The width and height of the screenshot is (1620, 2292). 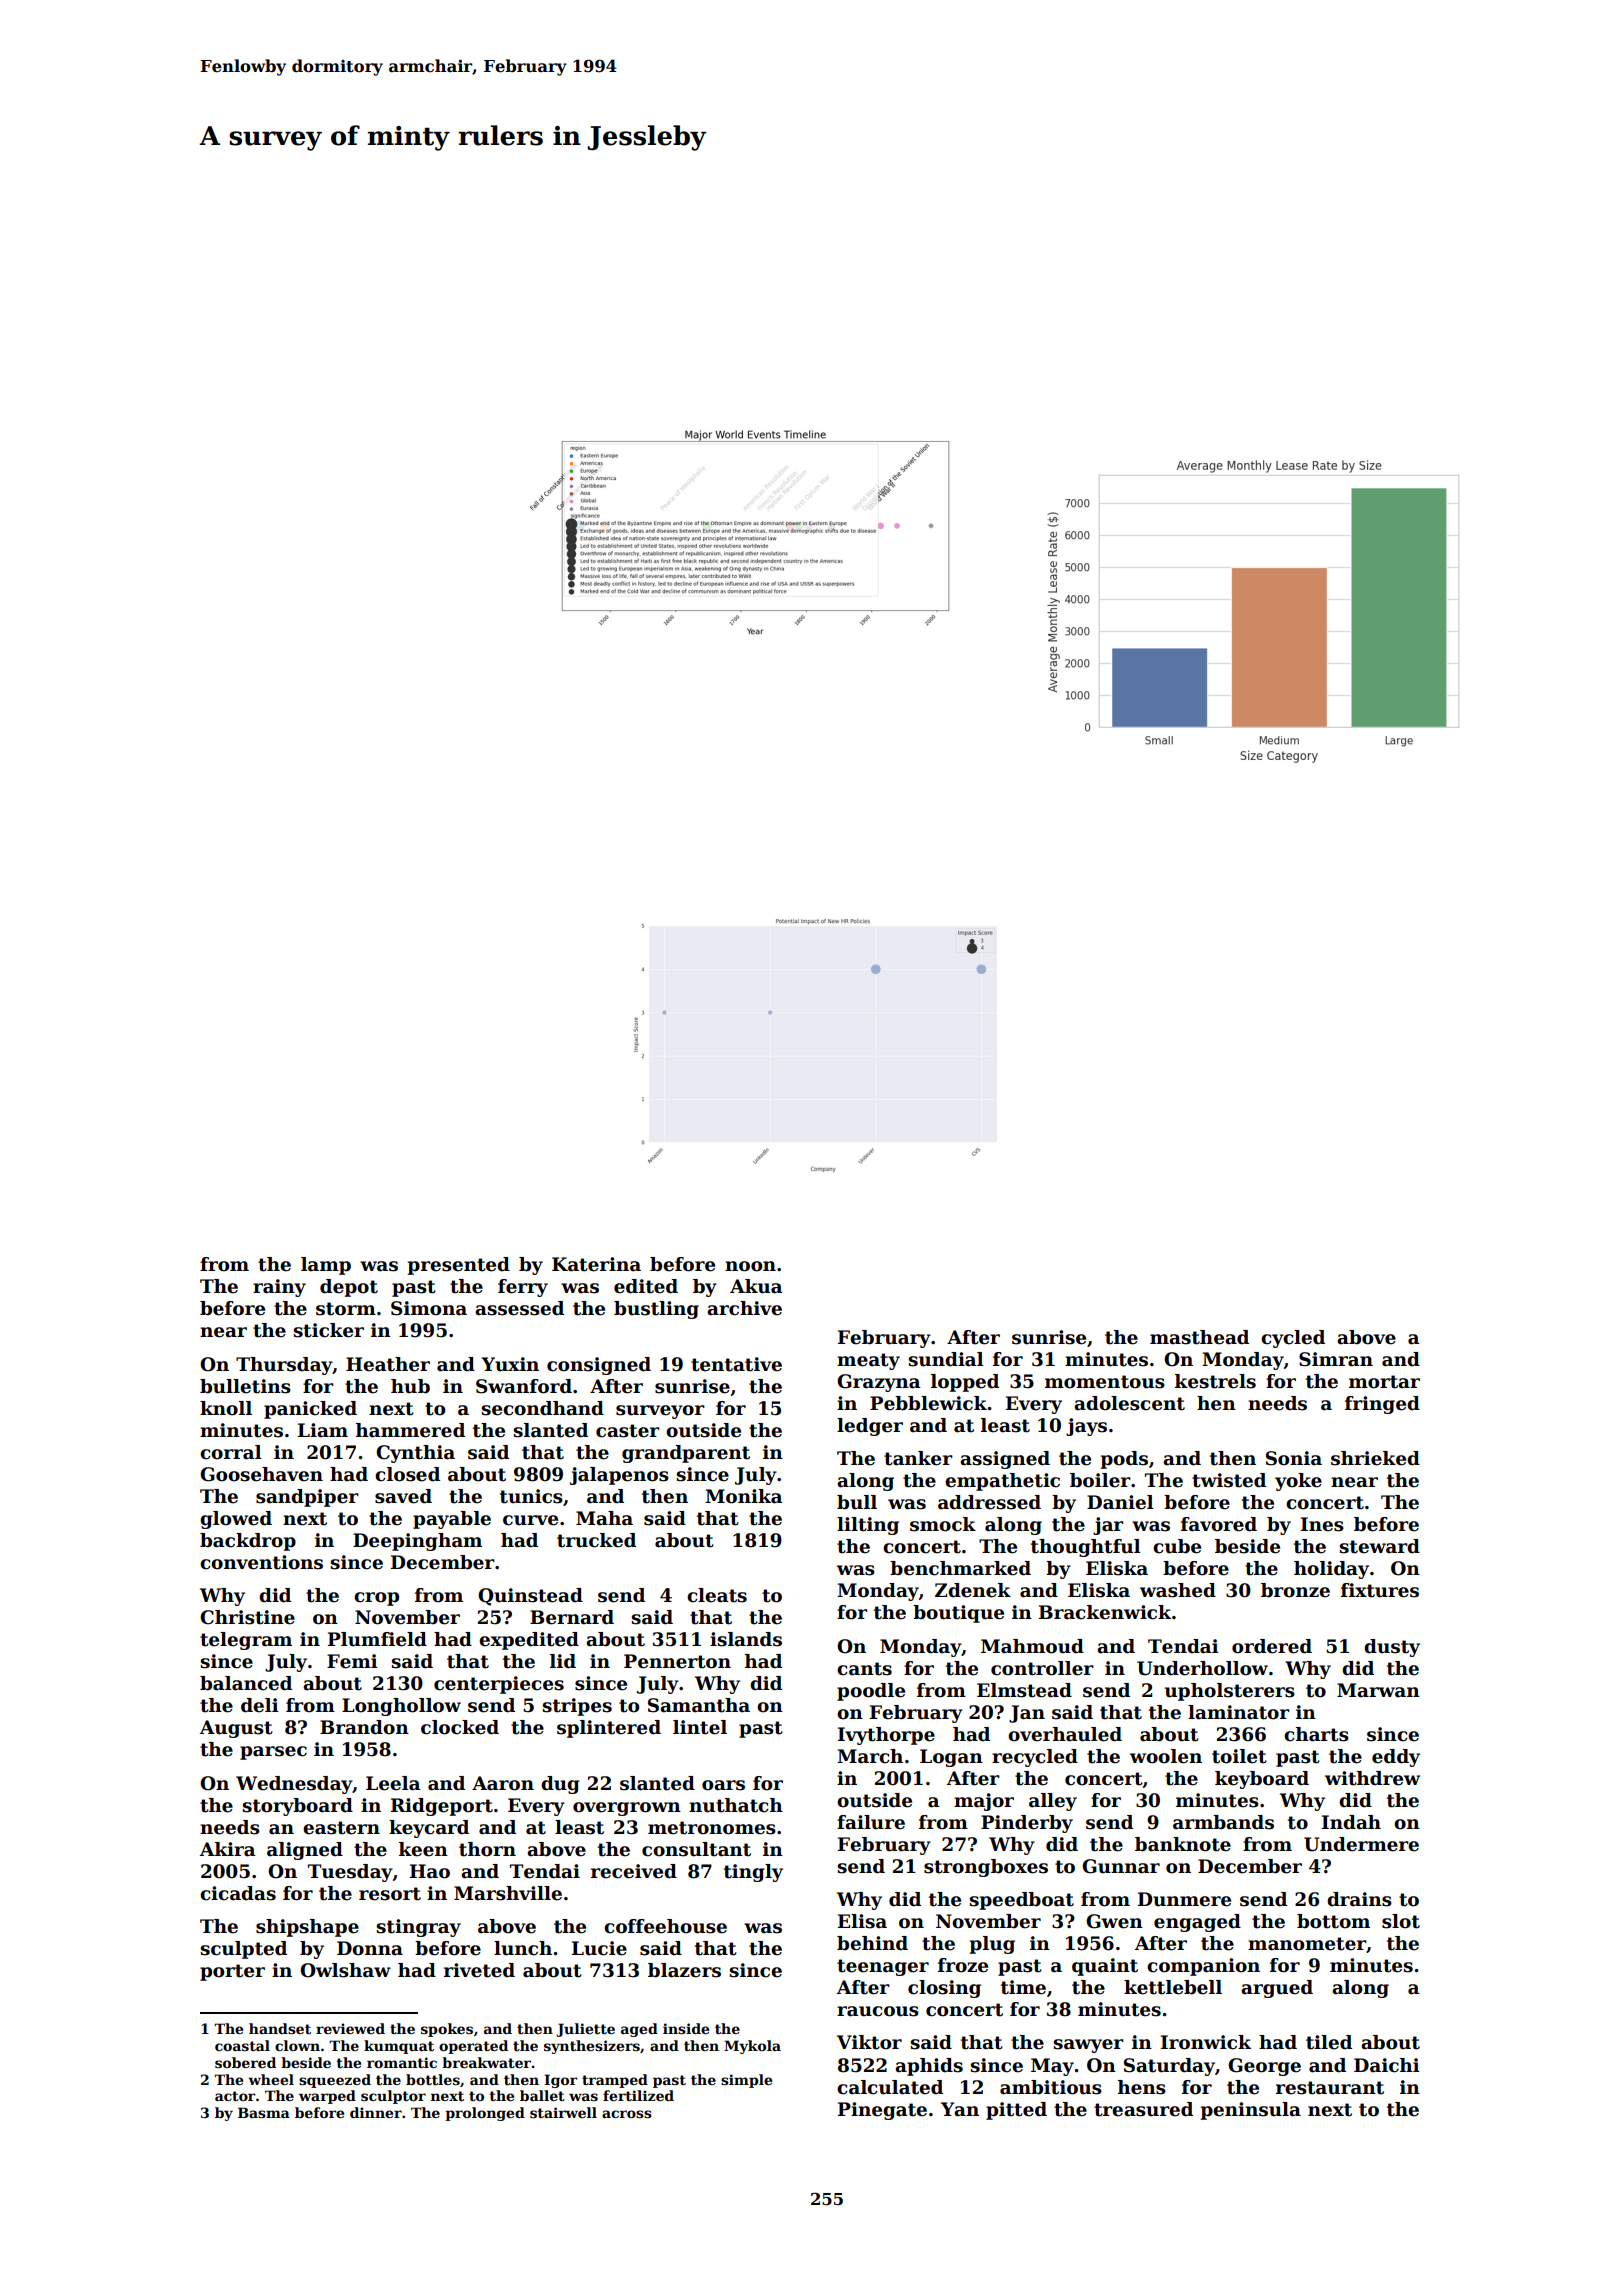 What do you see at coordinates (1065, 1734) in the screenshot?
I see `overhauled` at bounding box center [1065, 1734].
